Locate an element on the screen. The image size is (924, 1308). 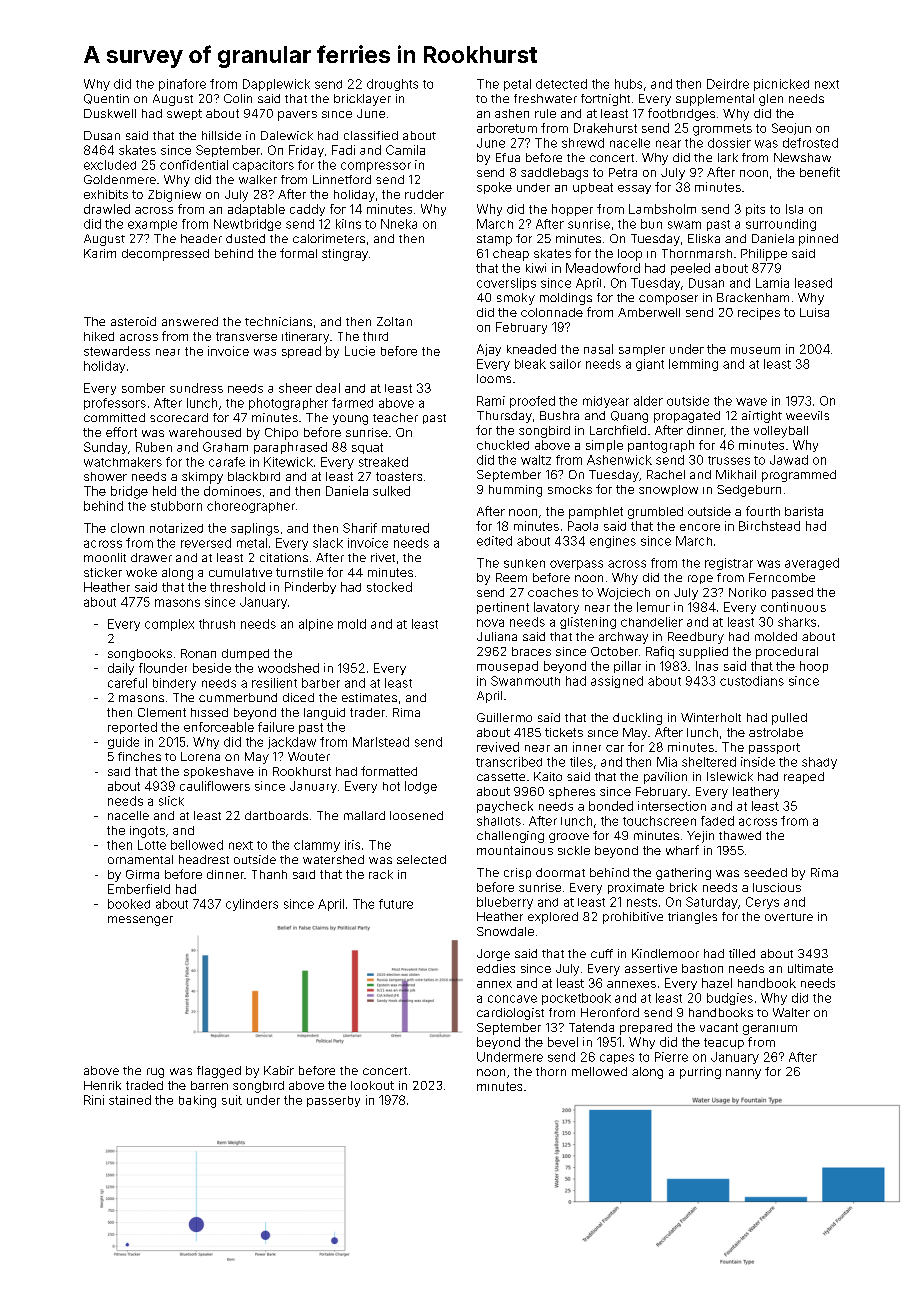
chuckled is located at coordinates (503, 445).
